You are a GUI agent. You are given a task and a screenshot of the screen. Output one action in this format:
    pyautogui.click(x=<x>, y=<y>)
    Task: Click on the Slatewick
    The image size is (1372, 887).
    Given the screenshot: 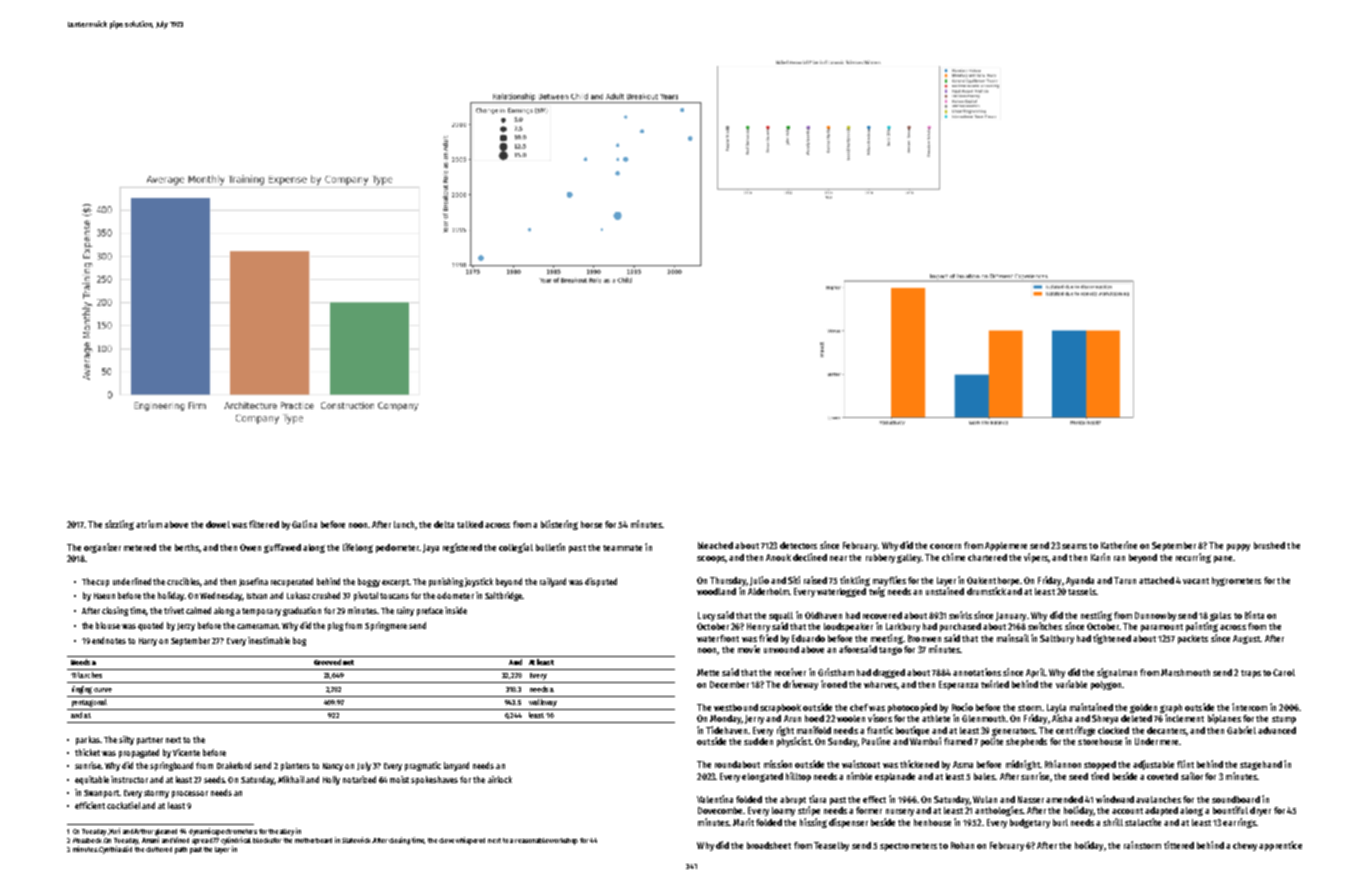 What is the action you would take?
    pyautogui.click(x=356, y=840)
